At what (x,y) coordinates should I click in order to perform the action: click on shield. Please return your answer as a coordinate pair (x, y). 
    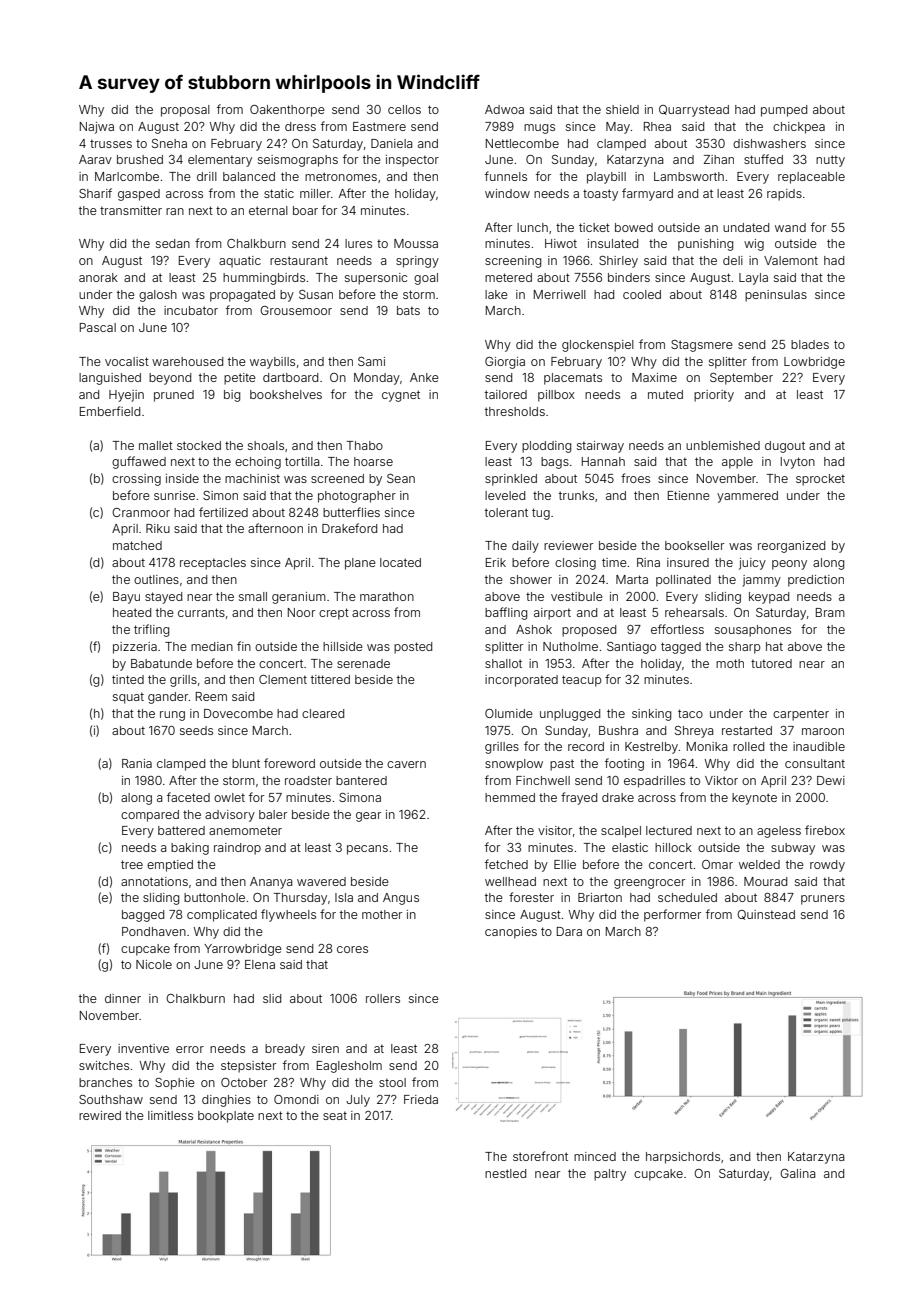
    Looking at the image, I should click on (622, 109).
